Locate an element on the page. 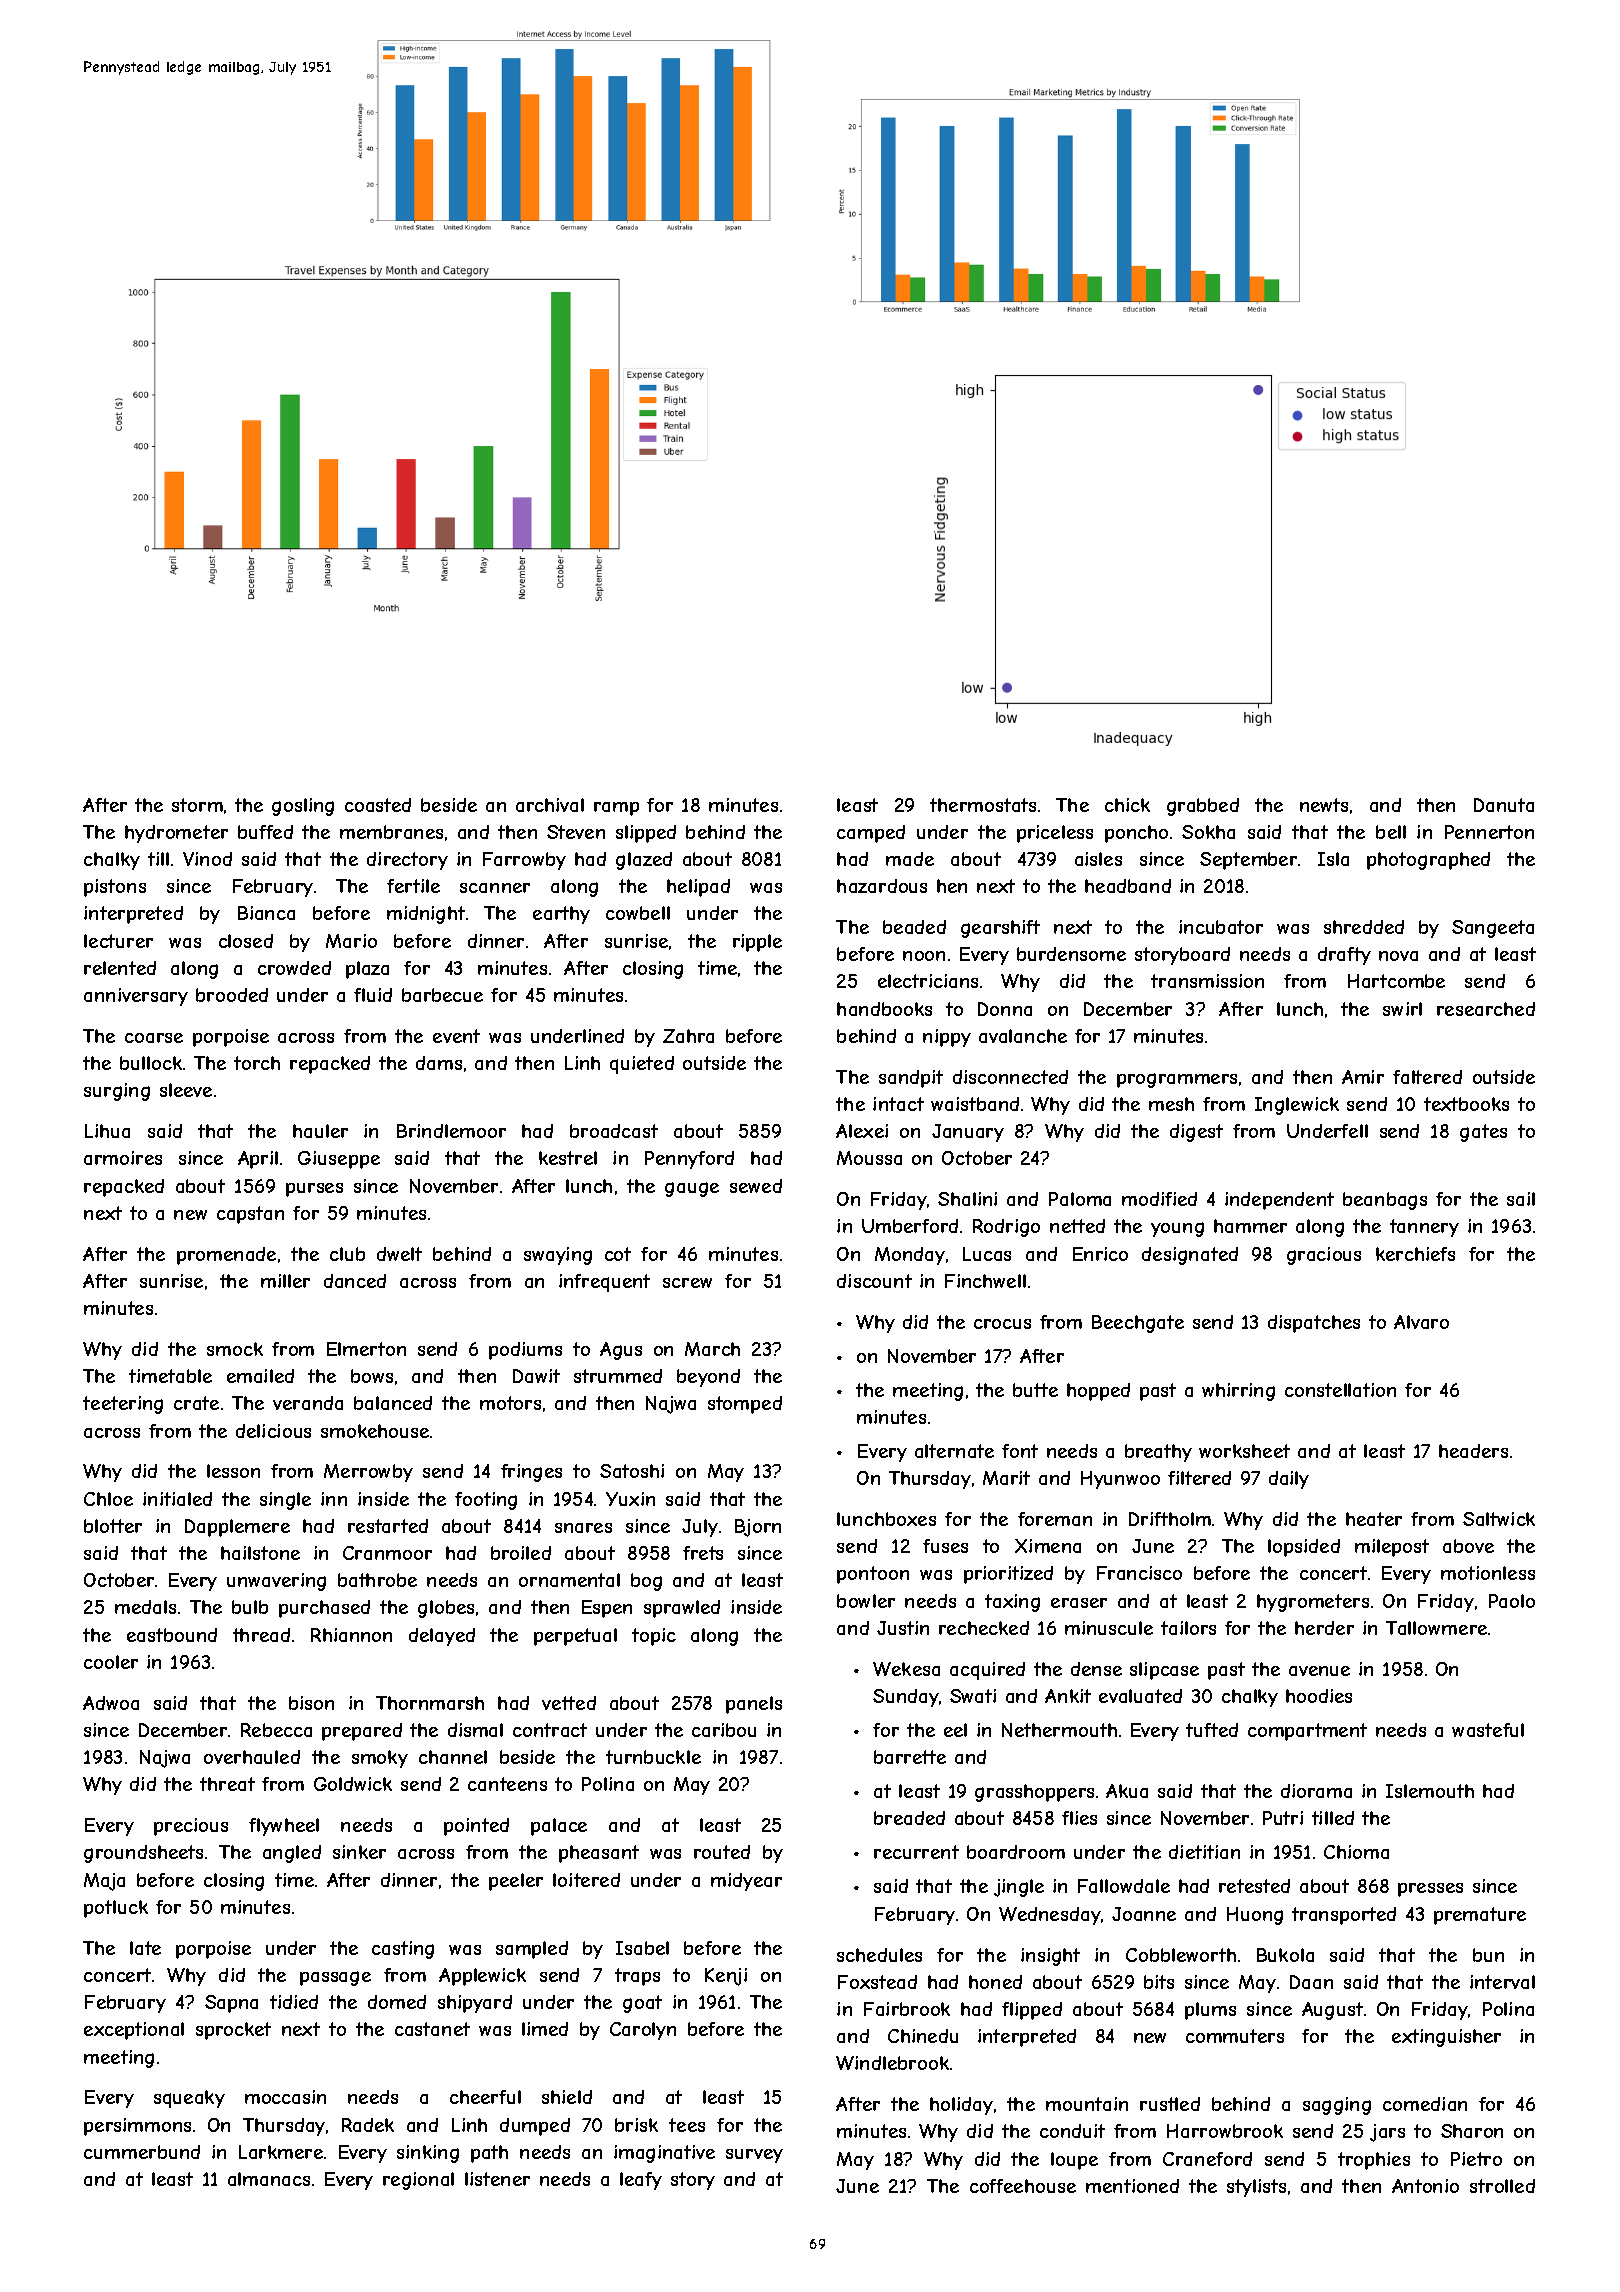 The height and width of the document is (2292, 1620). fertile is located at coordinates (413, 886).
